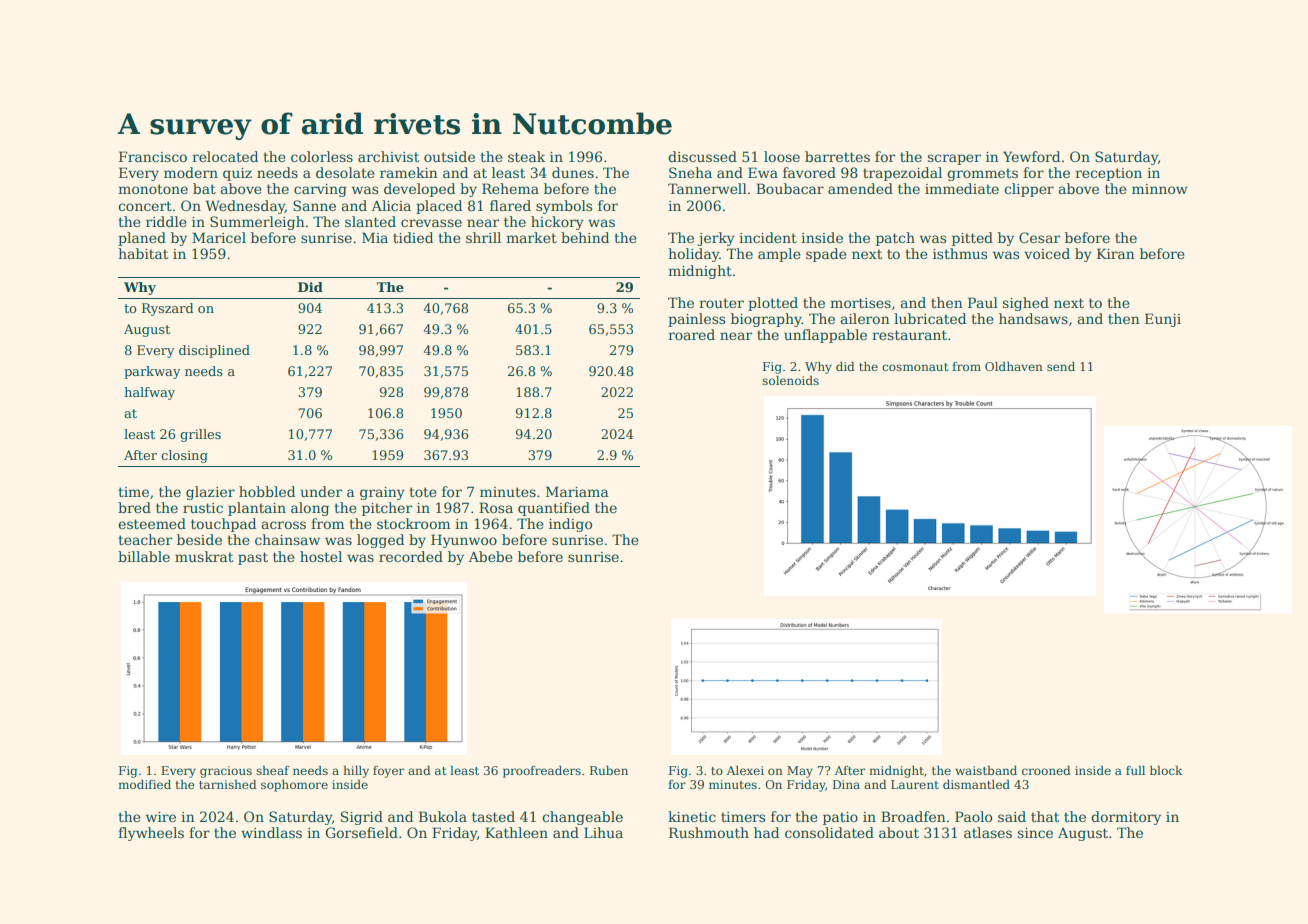 The height and width of the image is (924, 1308). I want to click on solenoids, so click(791, 380).
